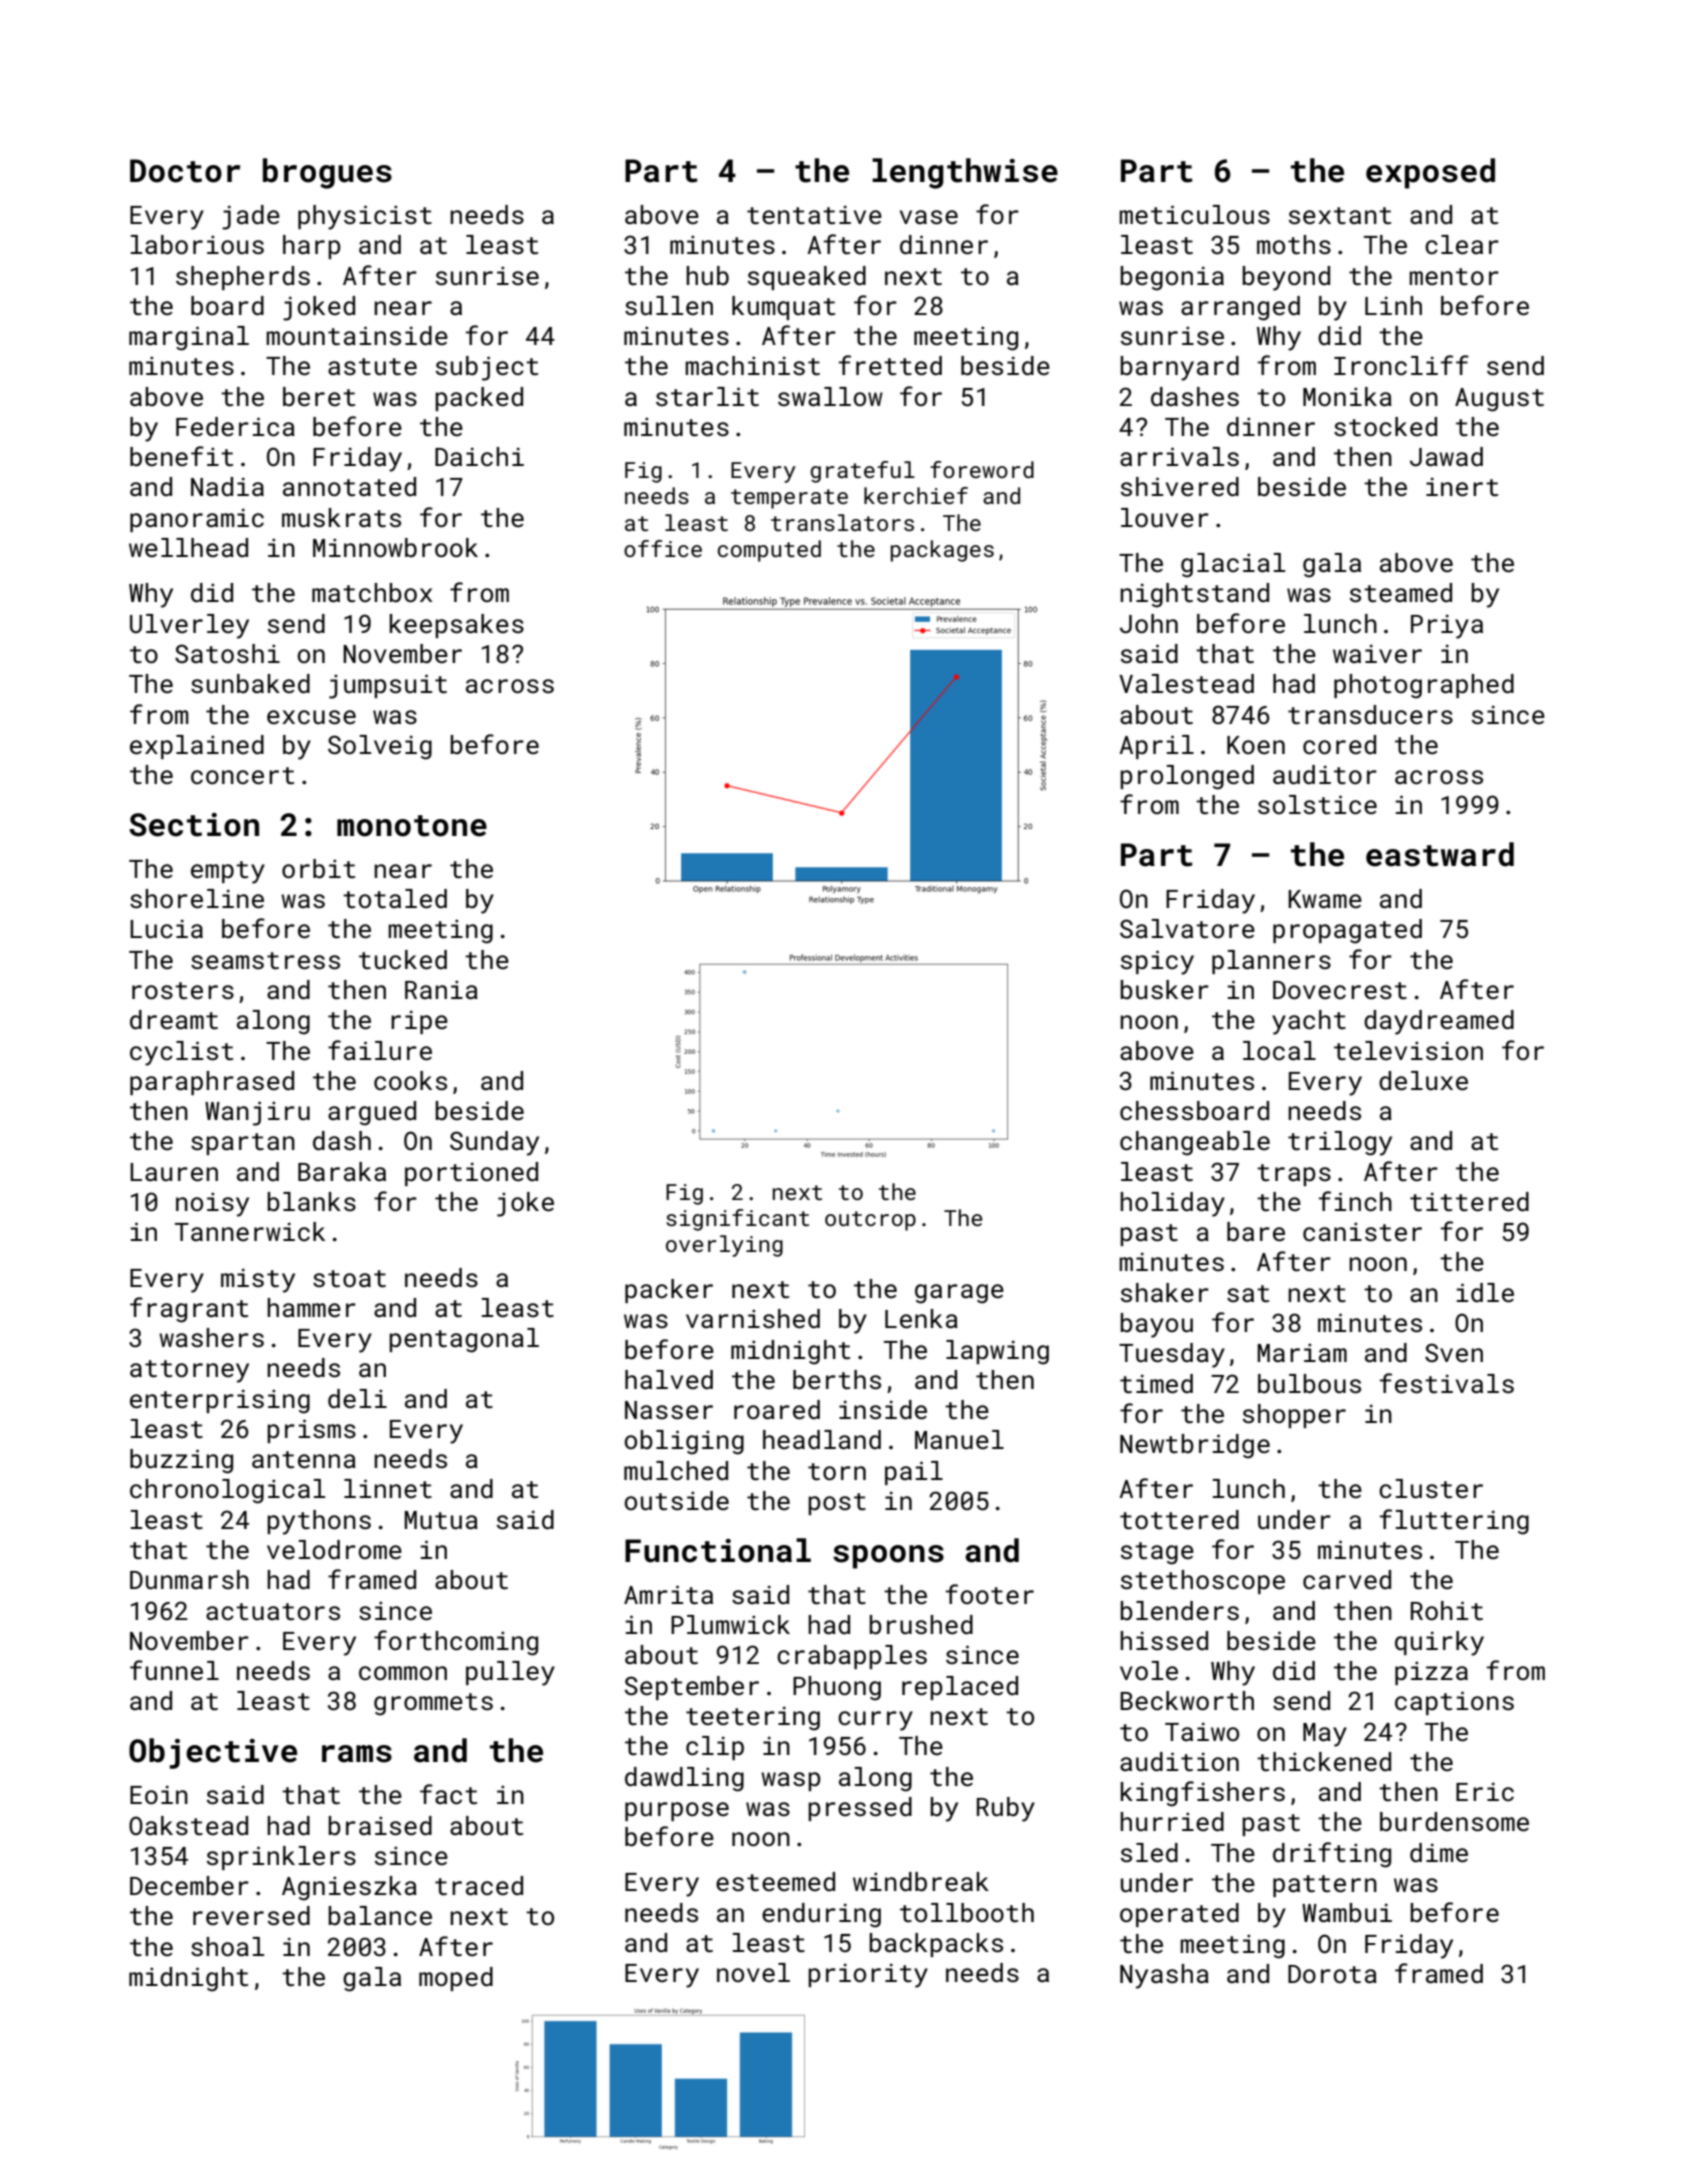 Image resolution: width=1683 pixels, height=2178 pixels. What do you see at coordinates (669, 306) in the screenshot?
I see `sullen` at bounding box center [669, 306].
